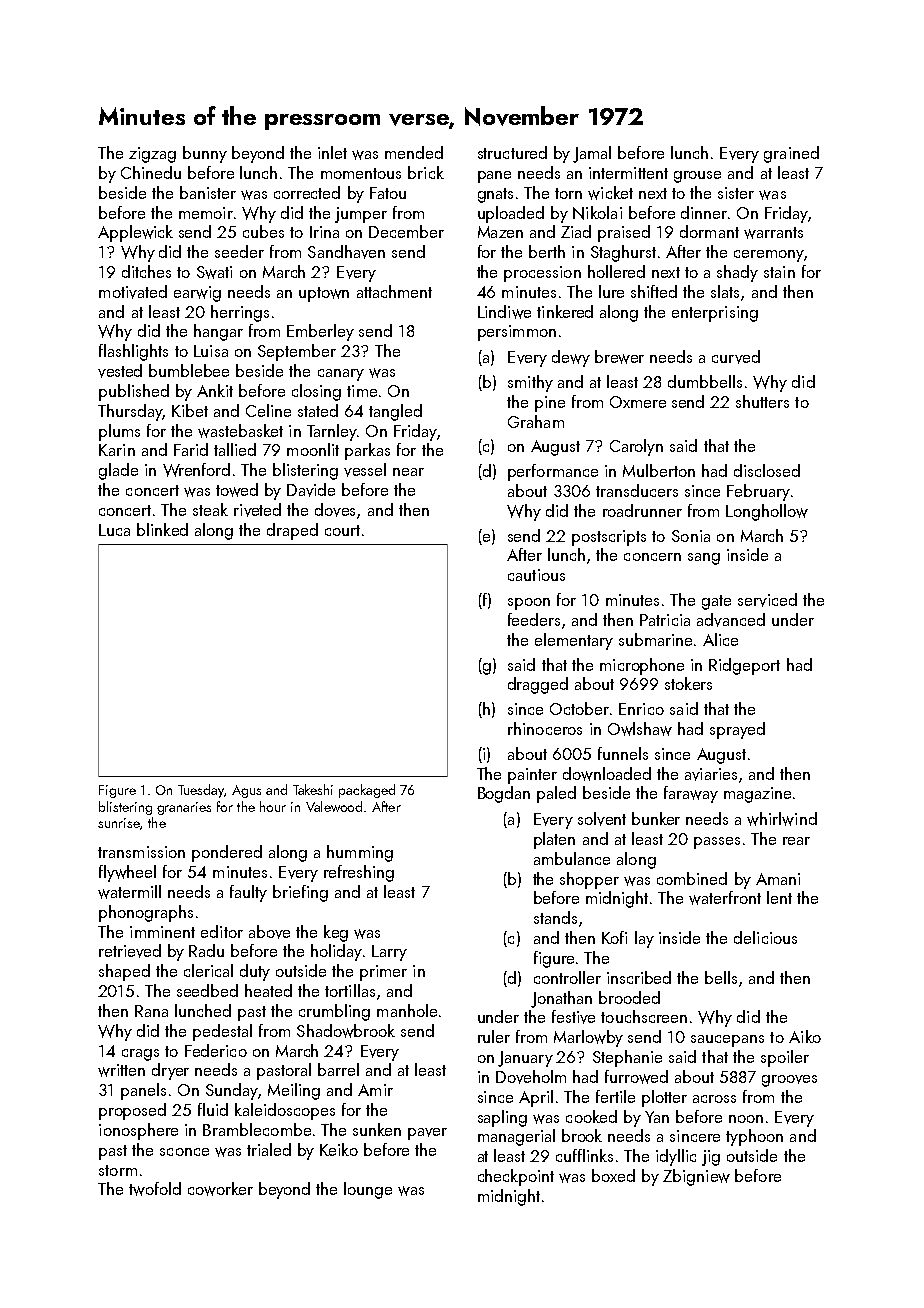 The height and width of the screenshot is (1308, 924). I want to click on Zbigniew, so click(696, 1177).
